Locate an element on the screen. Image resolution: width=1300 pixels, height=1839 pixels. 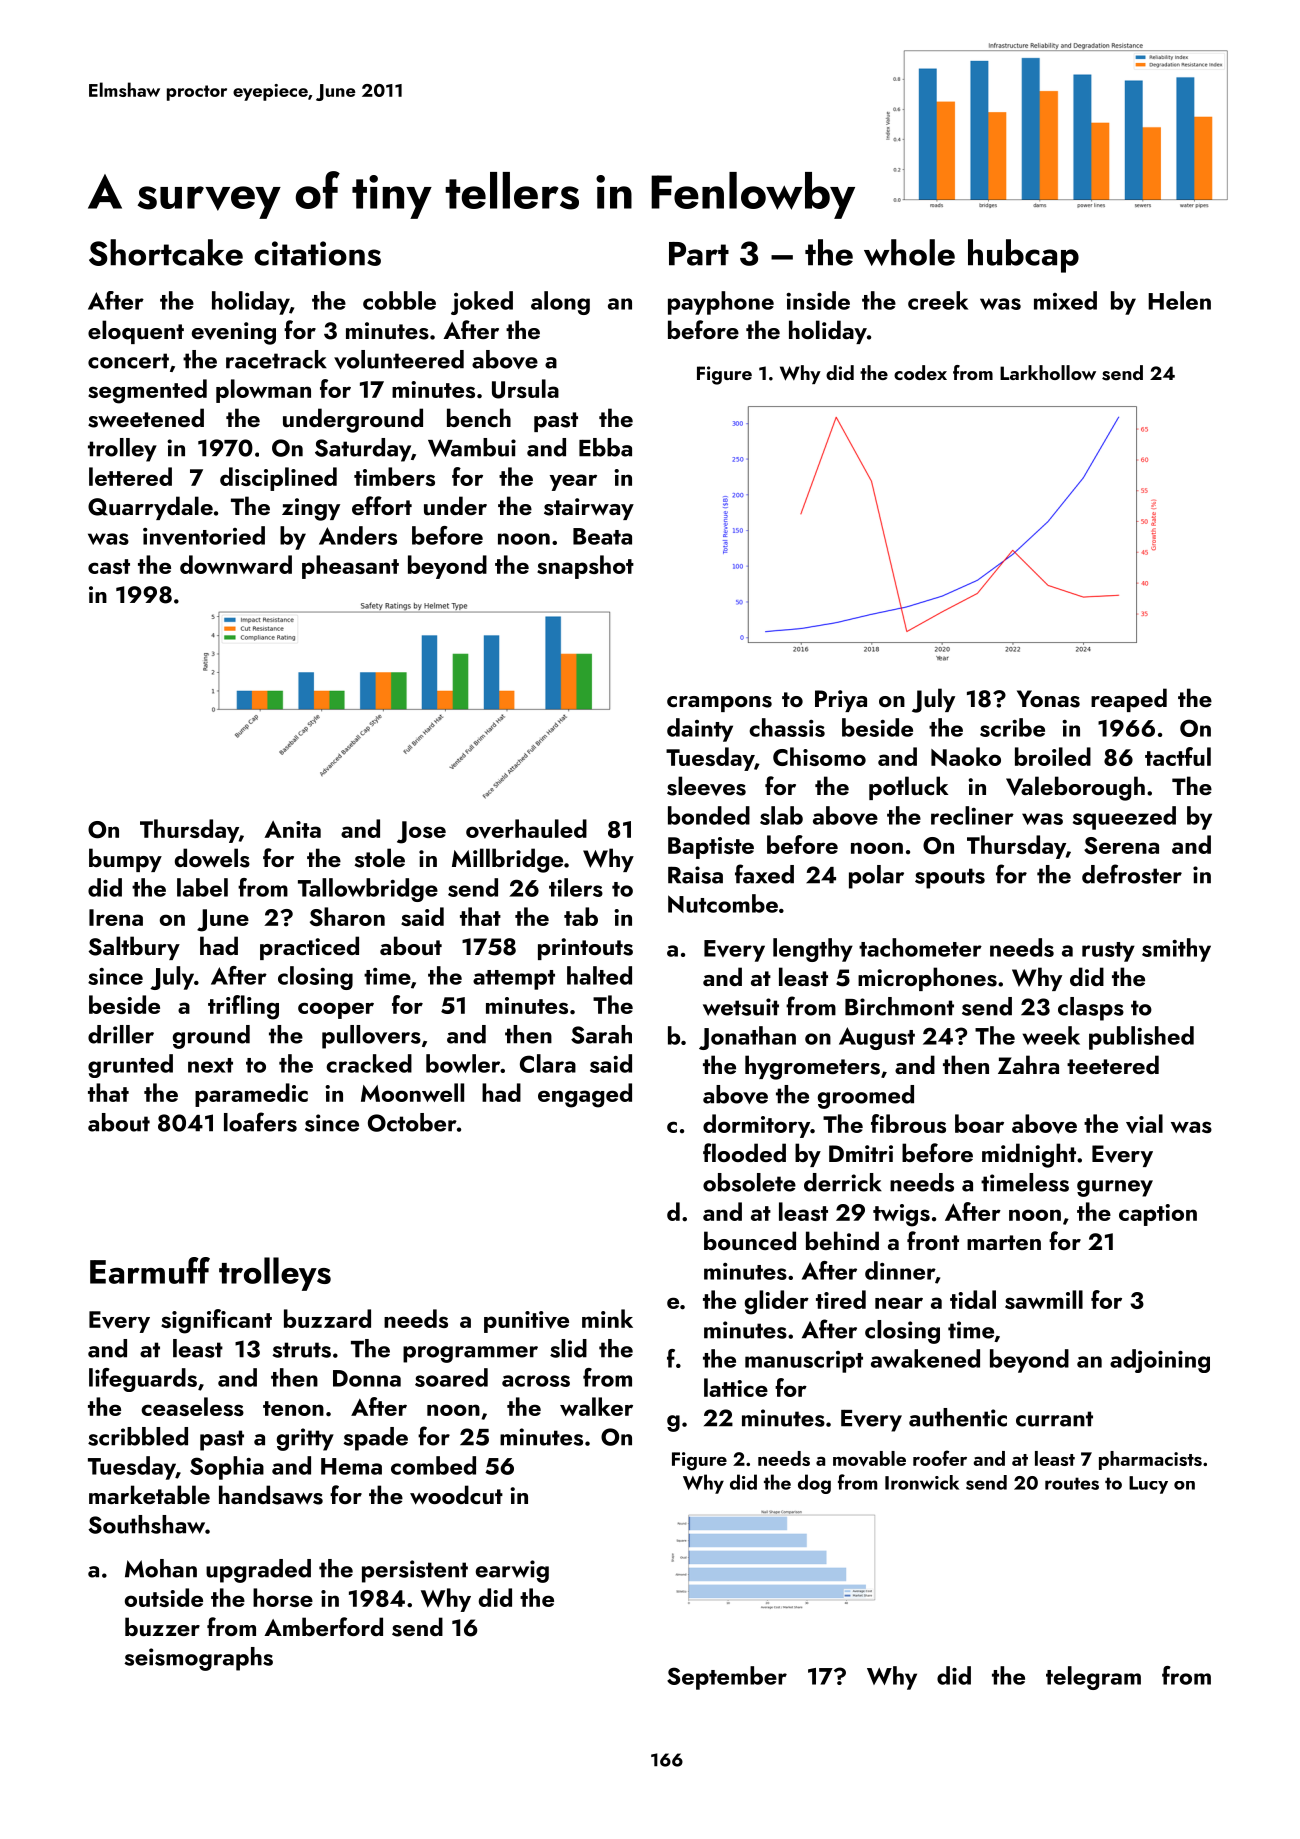
rusty is located at coordinates (1108, 952).
